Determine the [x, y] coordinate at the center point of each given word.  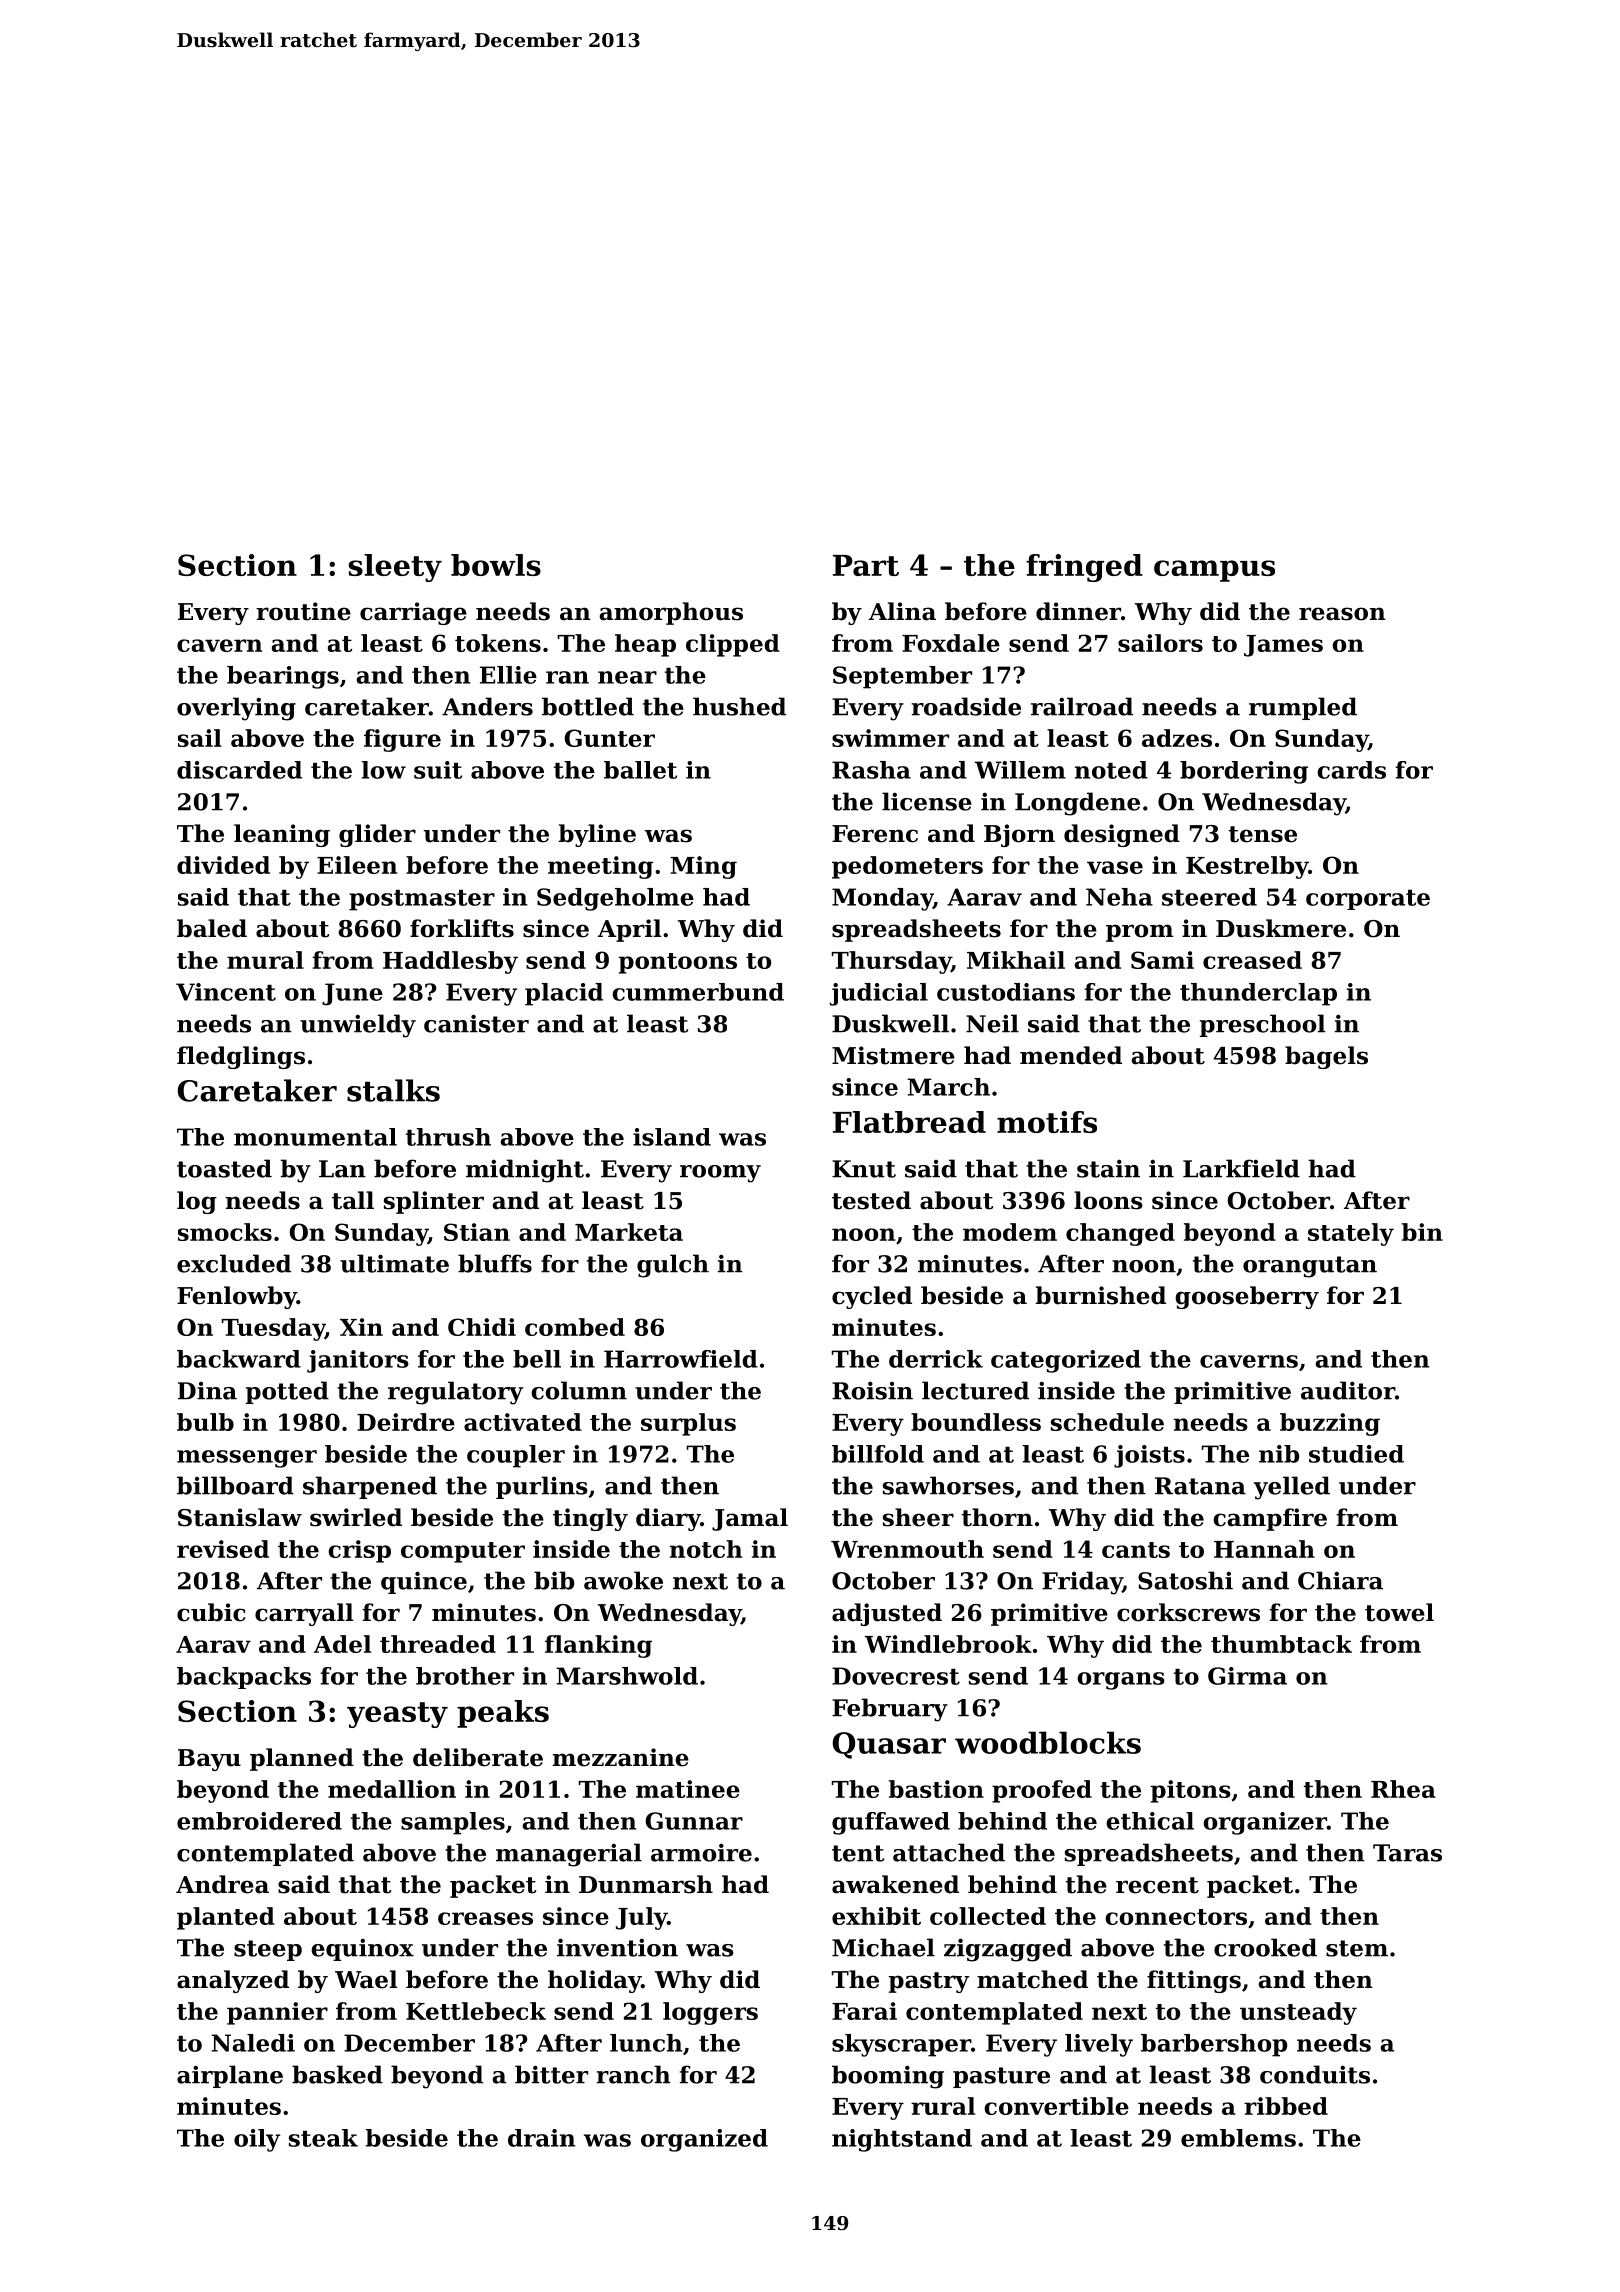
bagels [1326, 1057]
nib [1279, 1454]
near [627, 677]
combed [575, 1327]
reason [1342, 614]
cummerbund [698, 992]
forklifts [462, 928]
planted [226, 1918]
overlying [236, 709]
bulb [205, 1422]
